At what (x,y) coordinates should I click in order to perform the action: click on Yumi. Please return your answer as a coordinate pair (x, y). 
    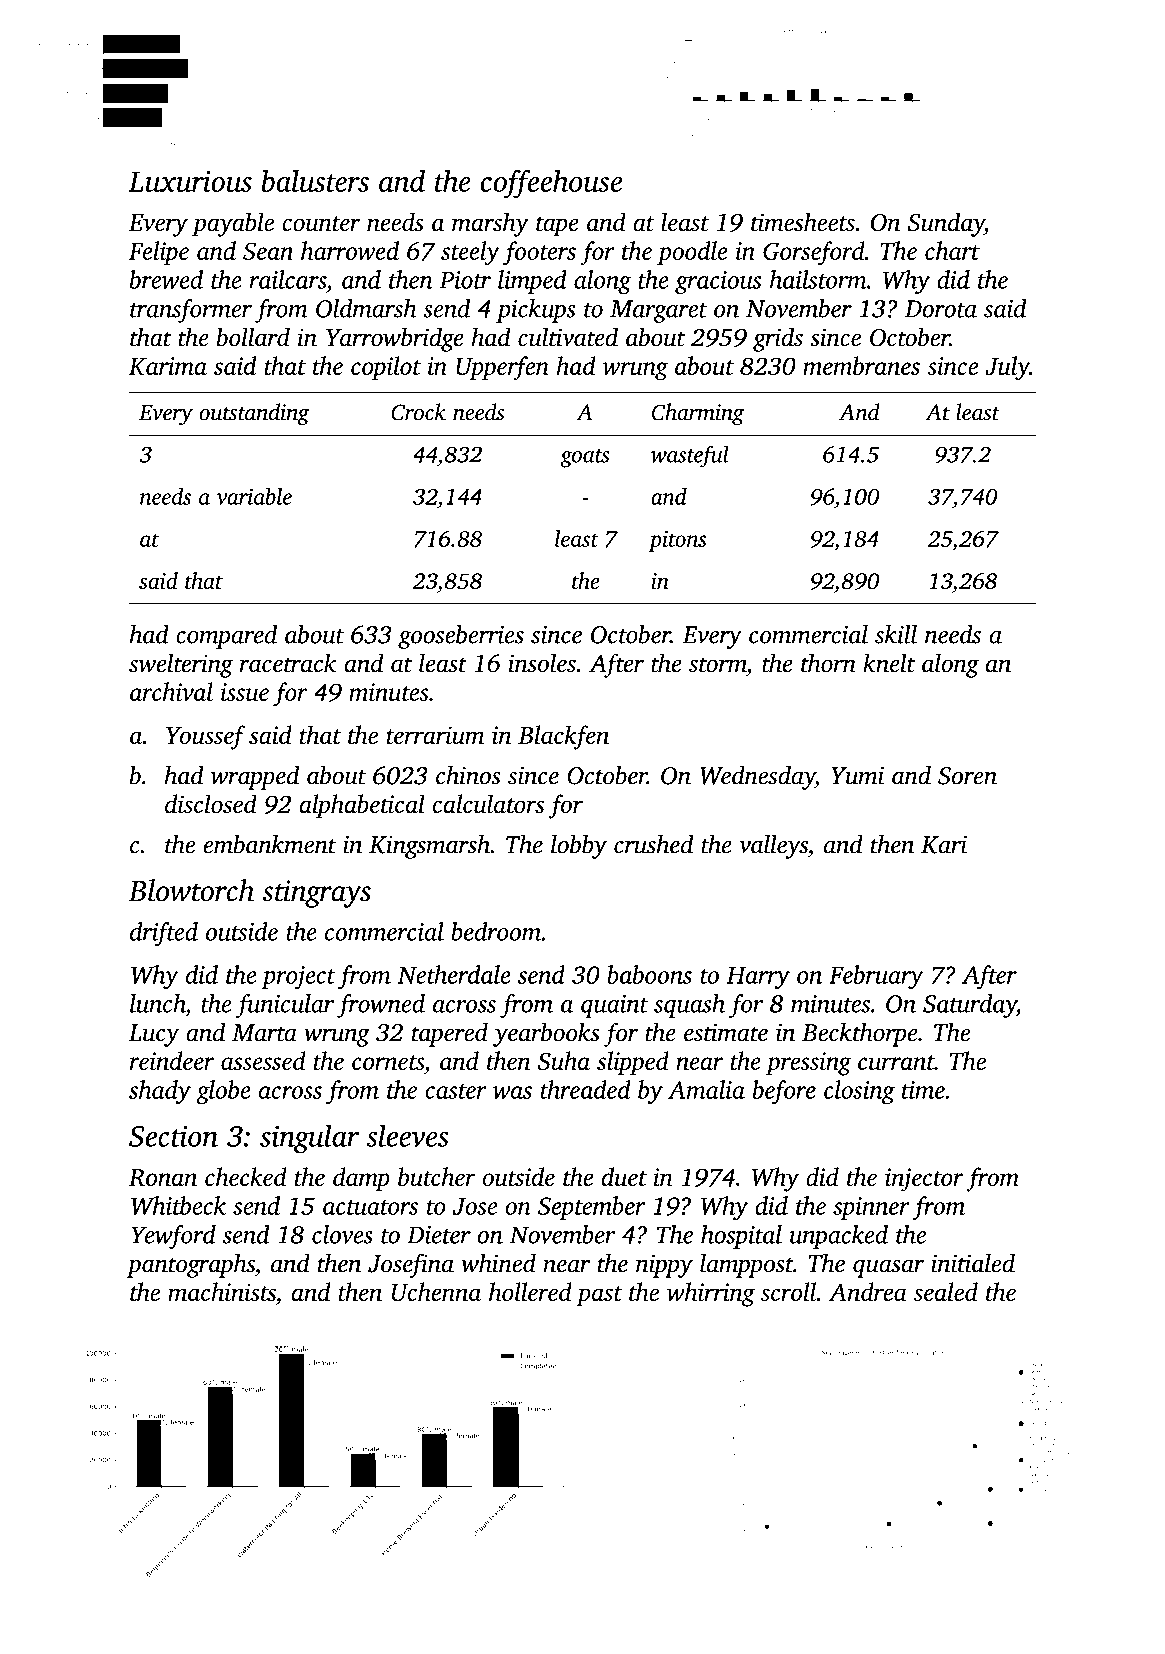
    Looking at the image, I should click on (857, 775).
